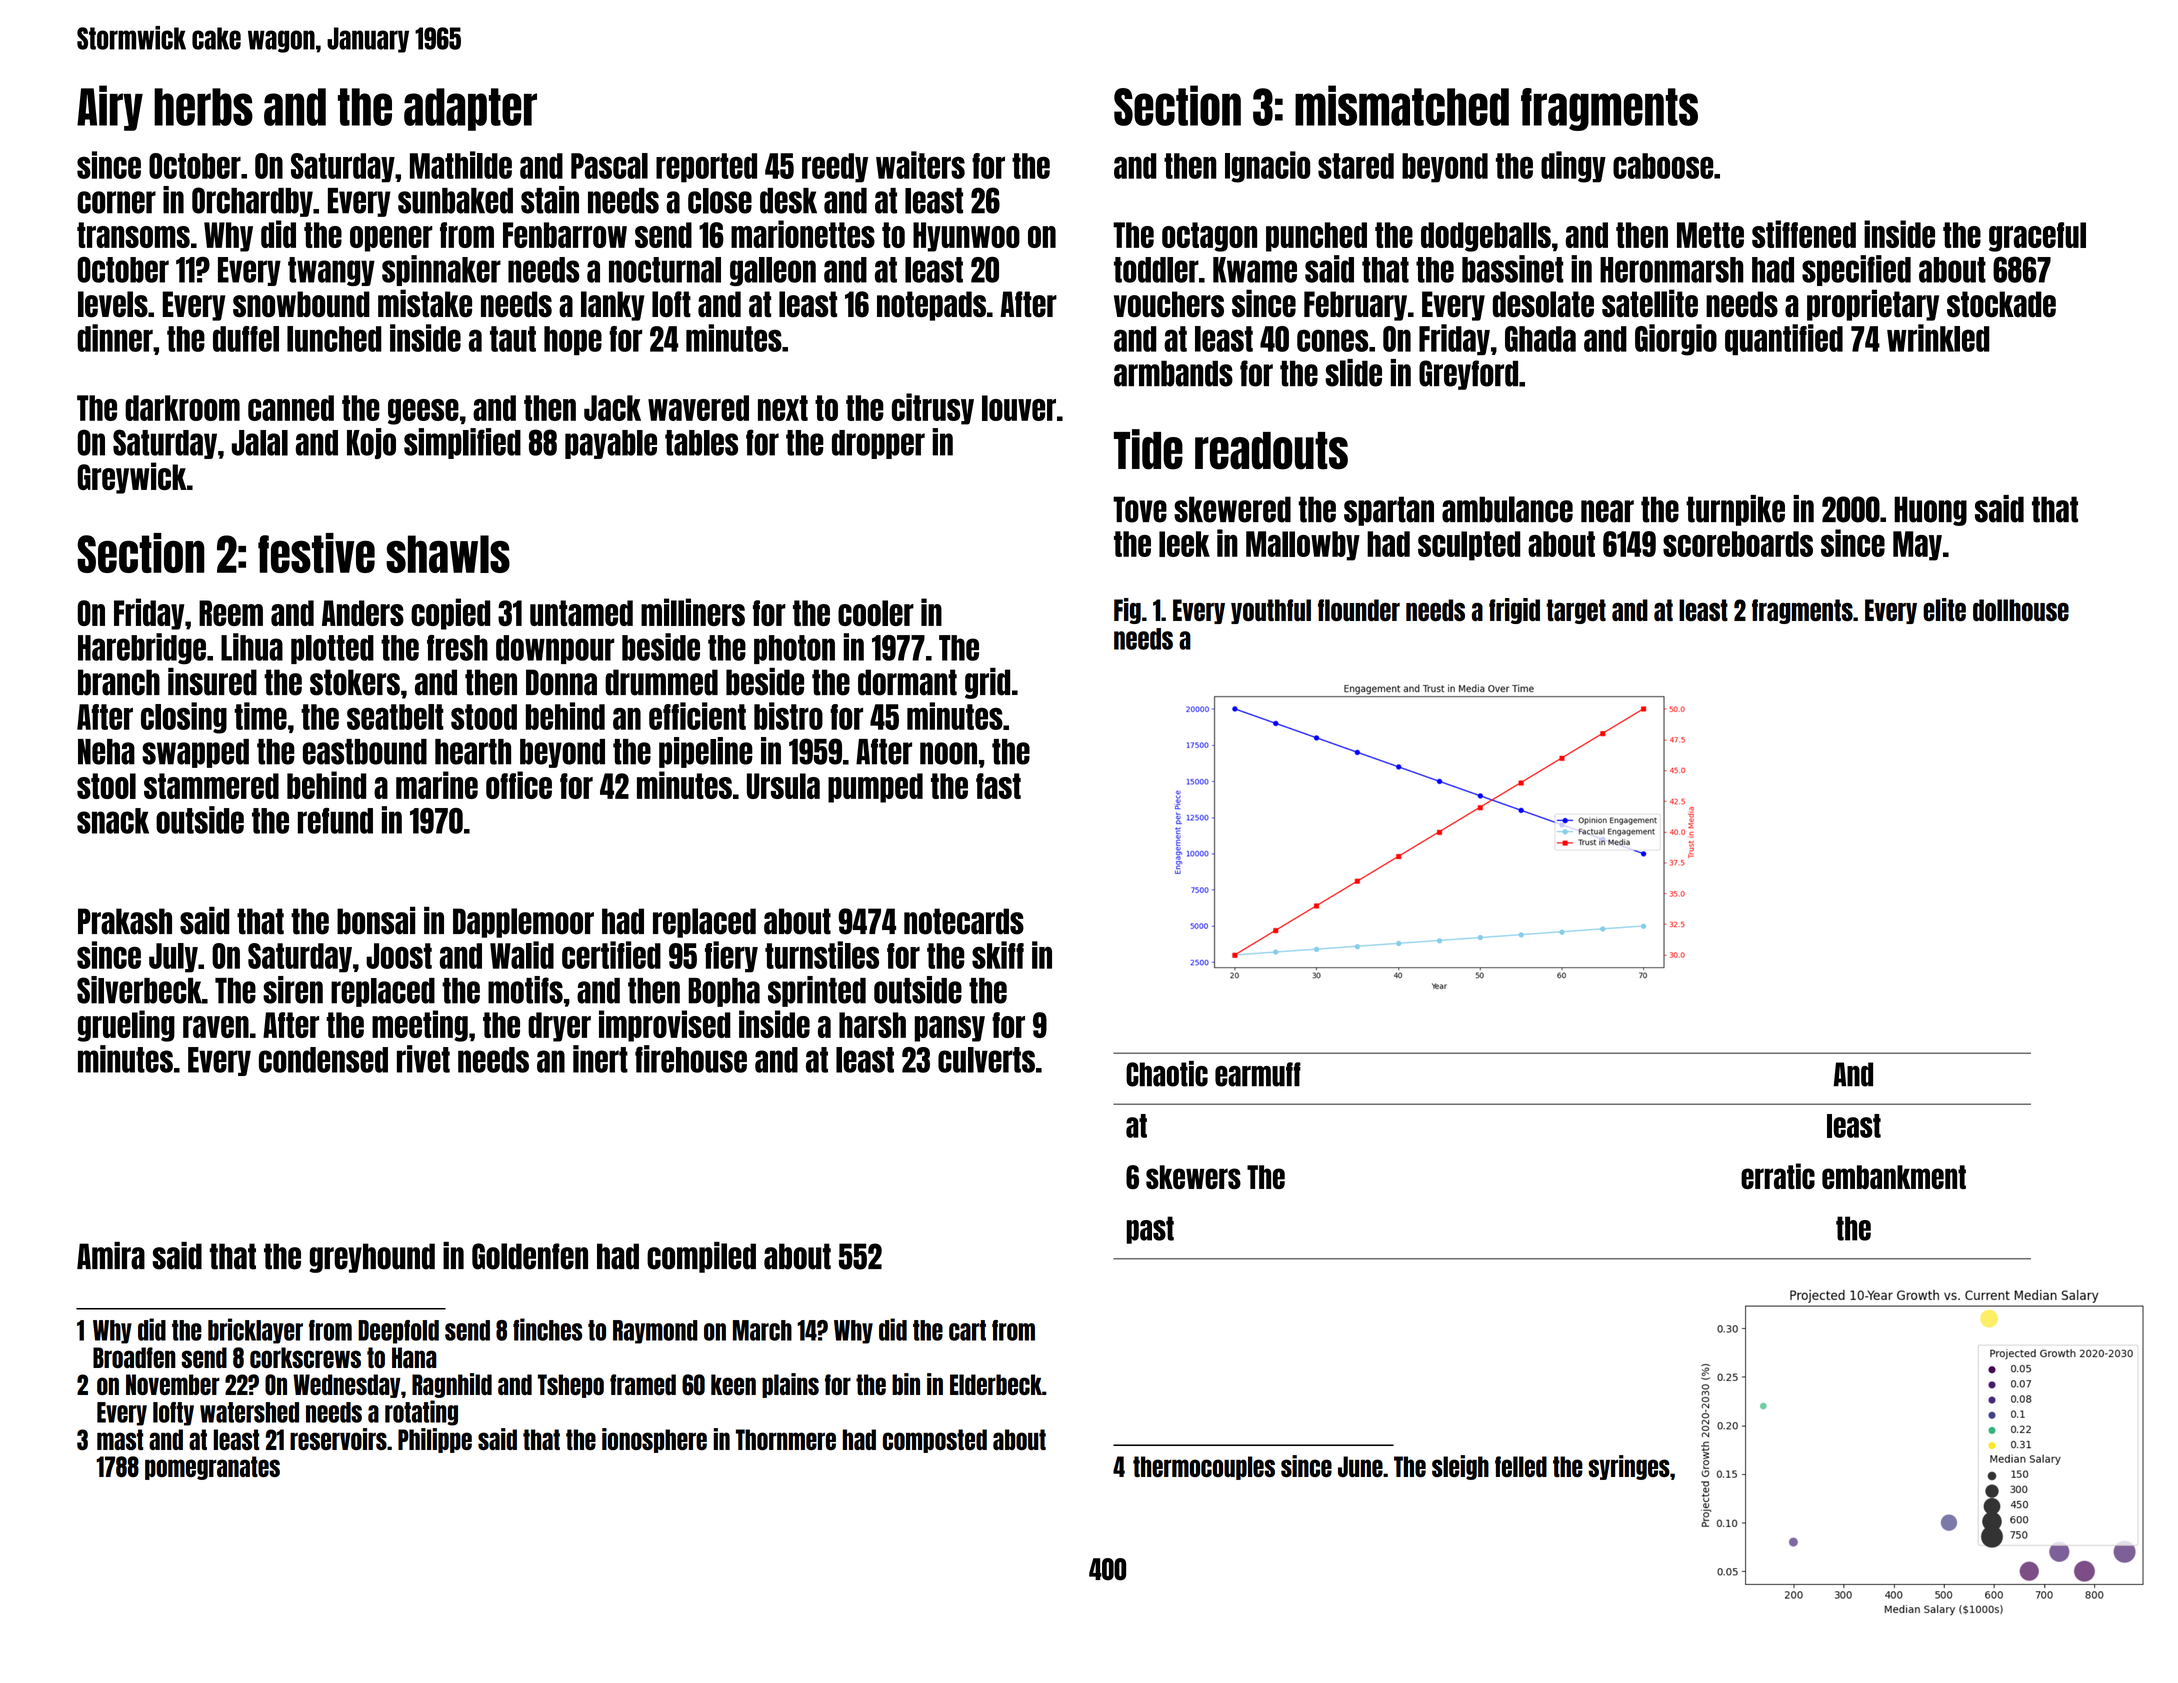 The image size is (2178, 1683). Describe the element at coordinates (120, 1439) in the document. I see `mast` at that location.
